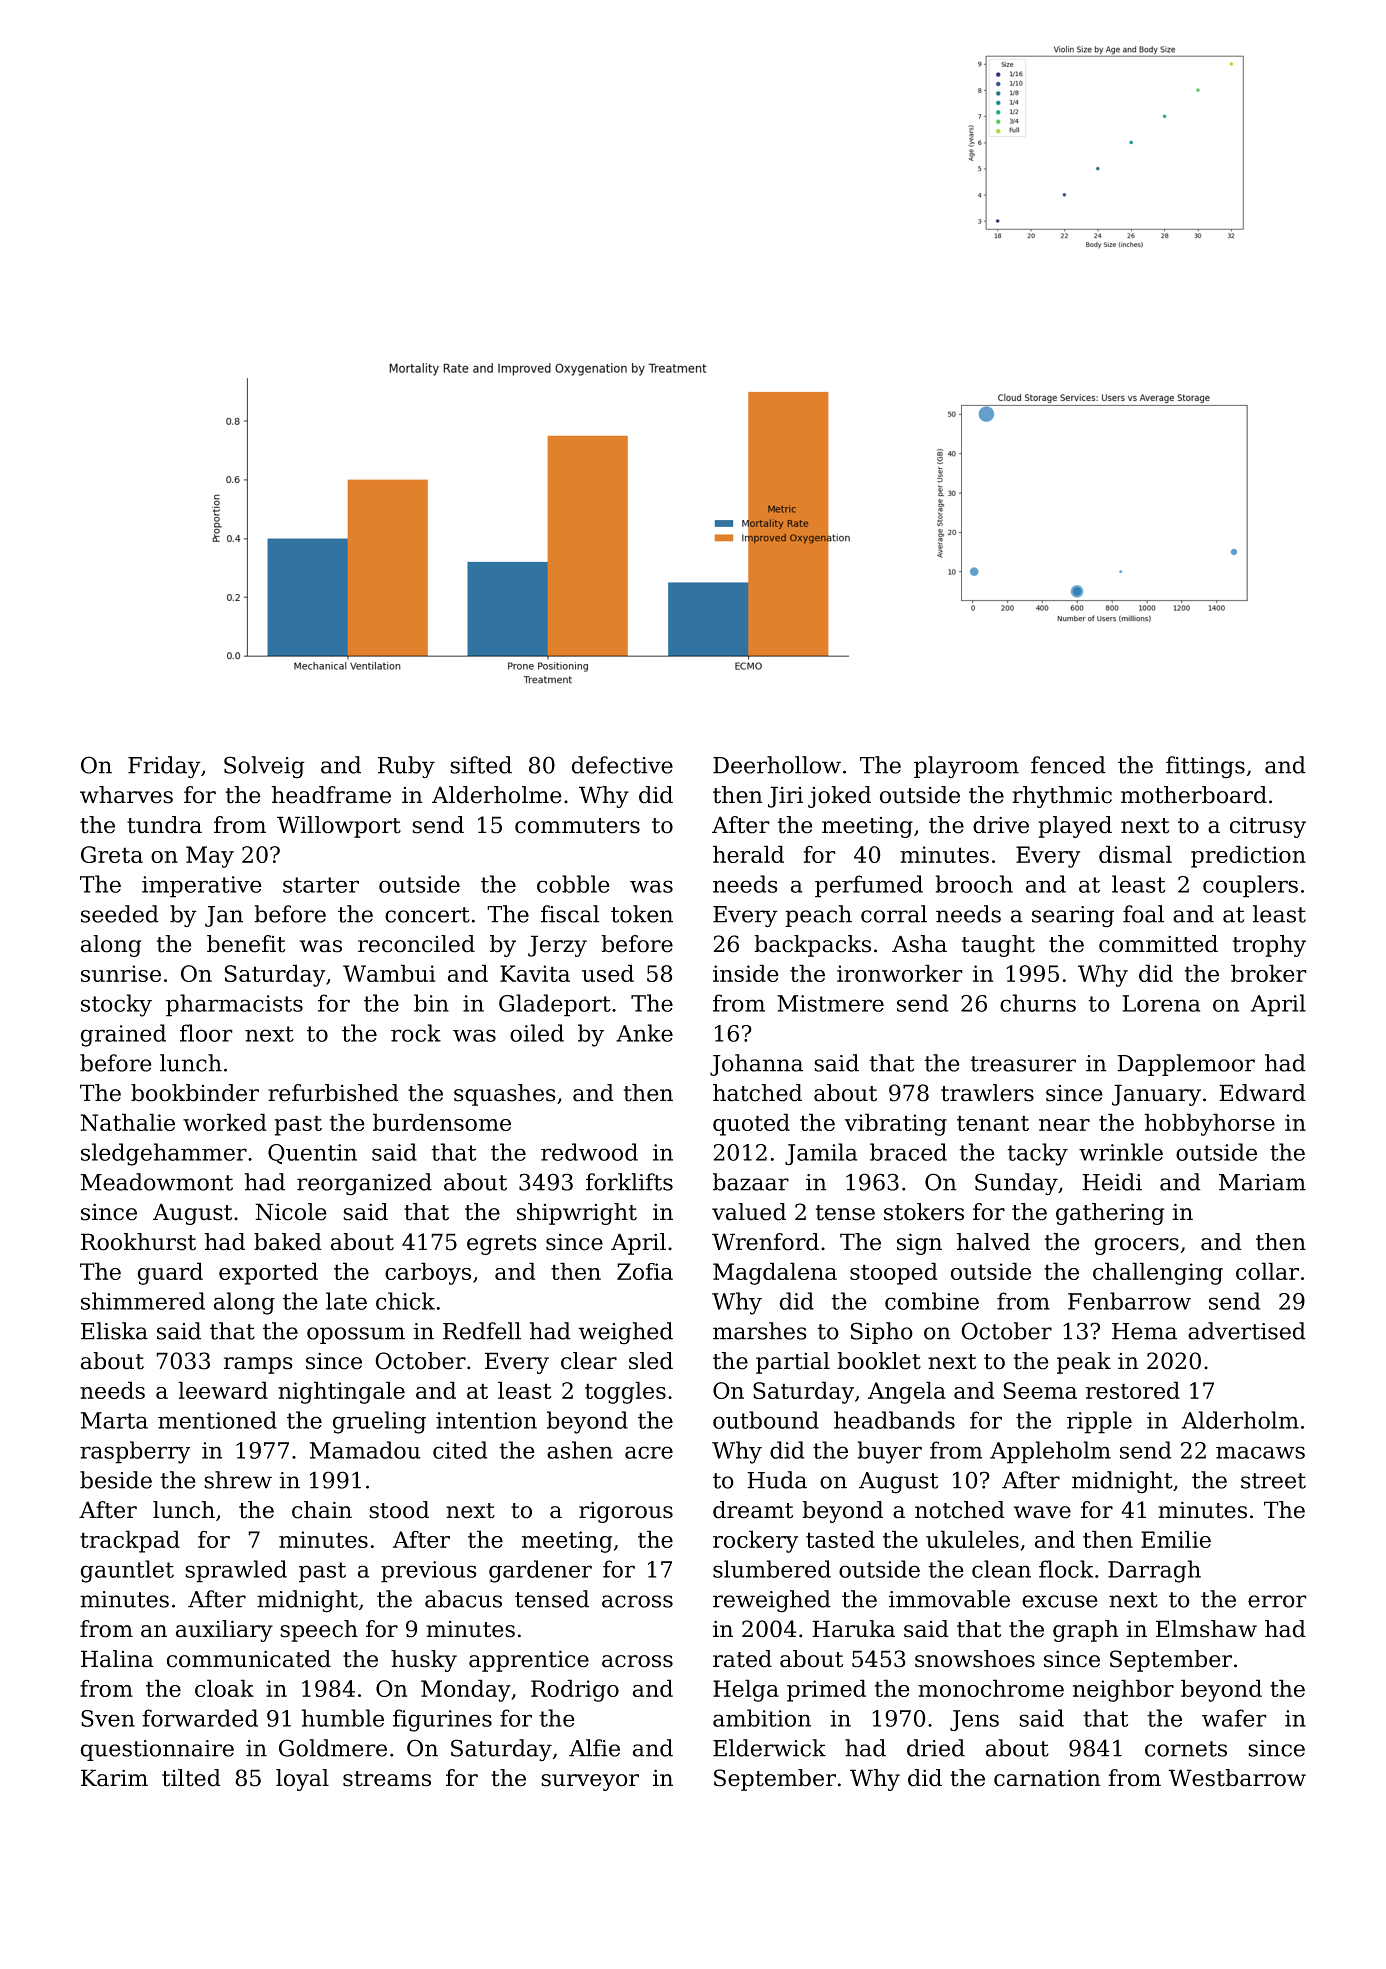  Describe the element at coordinates (387, 1779) in the document. I see `streams` at that location.
